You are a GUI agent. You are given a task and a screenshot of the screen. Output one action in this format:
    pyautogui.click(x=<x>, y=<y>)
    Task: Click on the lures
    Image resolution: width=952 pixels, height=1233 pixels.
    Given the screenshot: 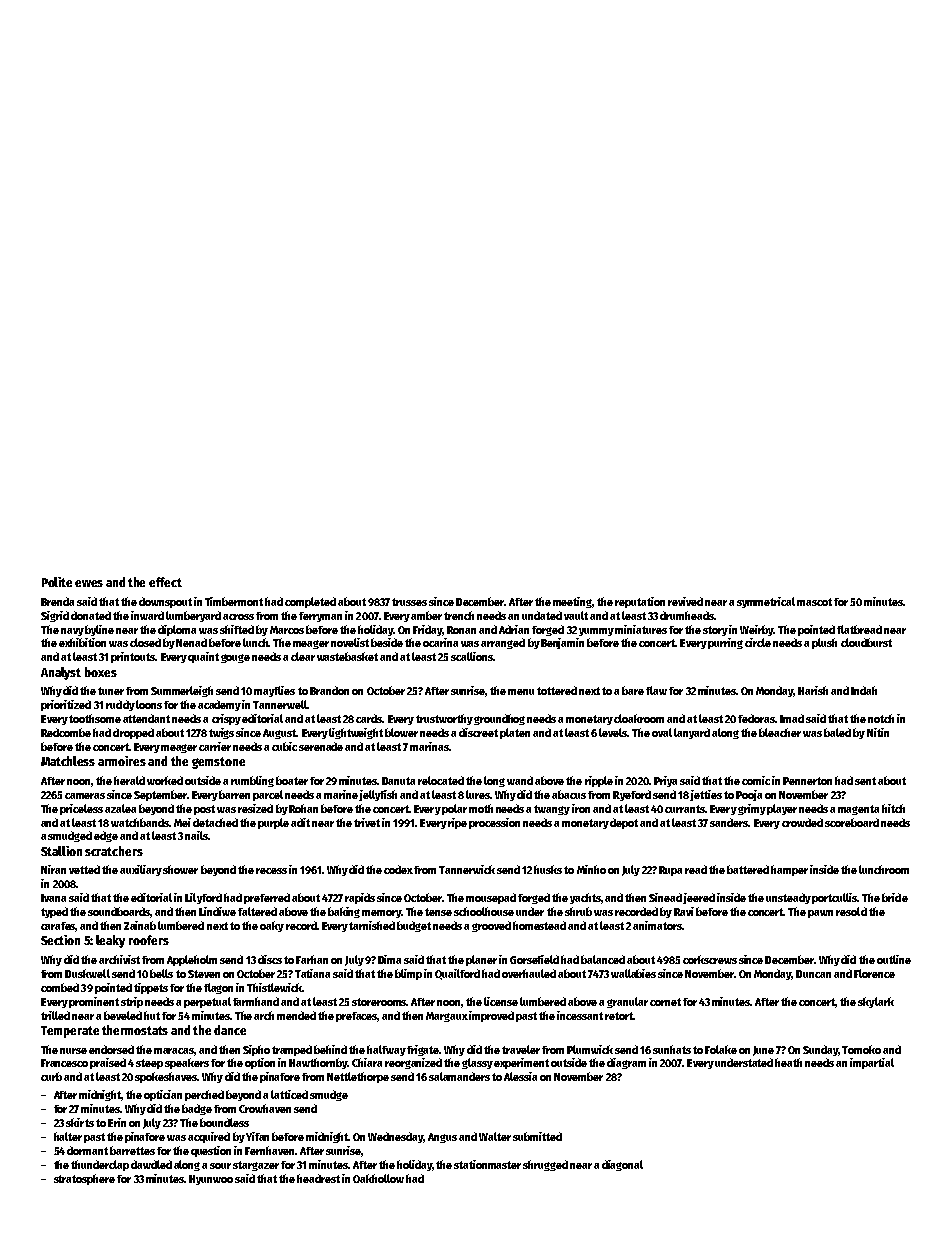 What is the action you would take?
    pyautogui.click(x=478, y=794)
